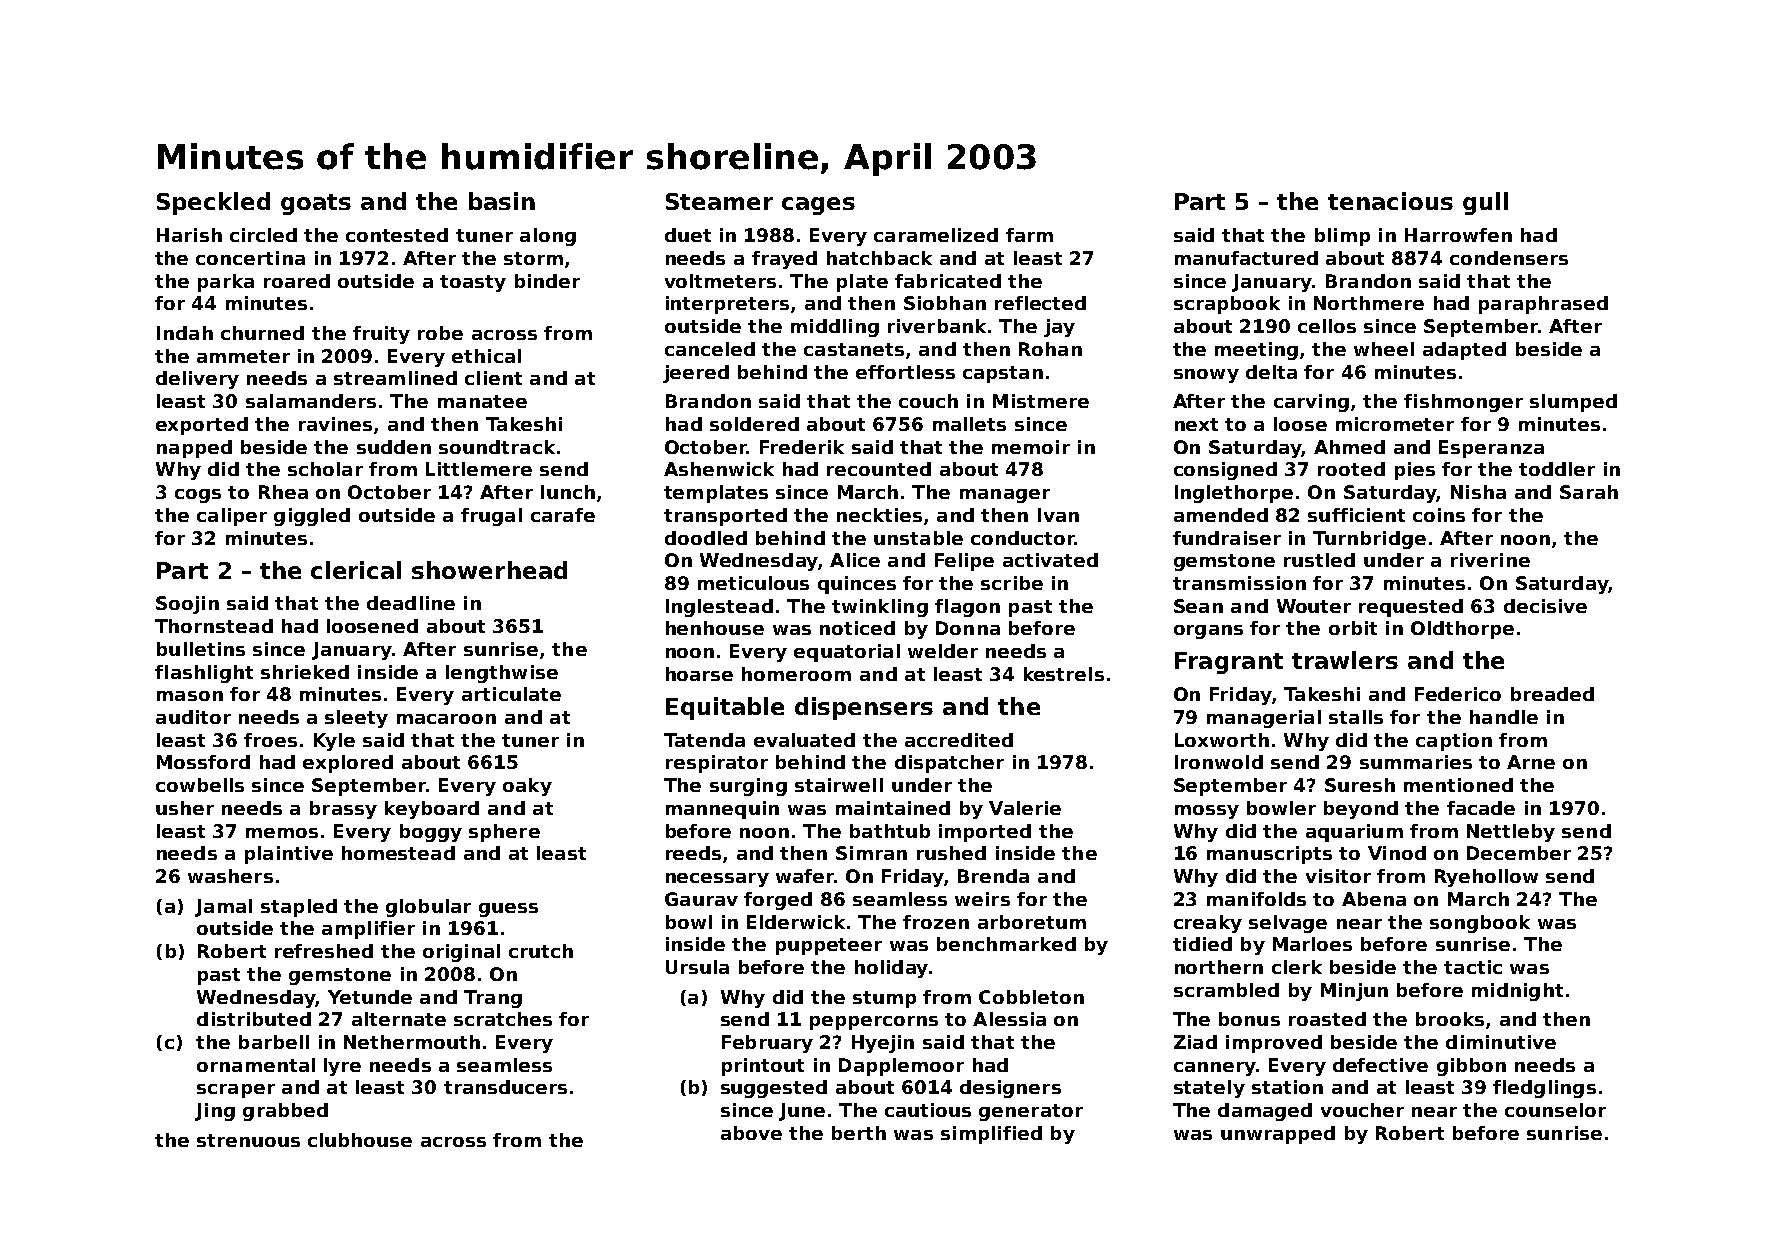 The height and width of the screenshot is (1257, 1778). What do you see at coordinates (1369, 303) in the screenshot?
I see `Northmere` at bounding box center [1369, 303].
